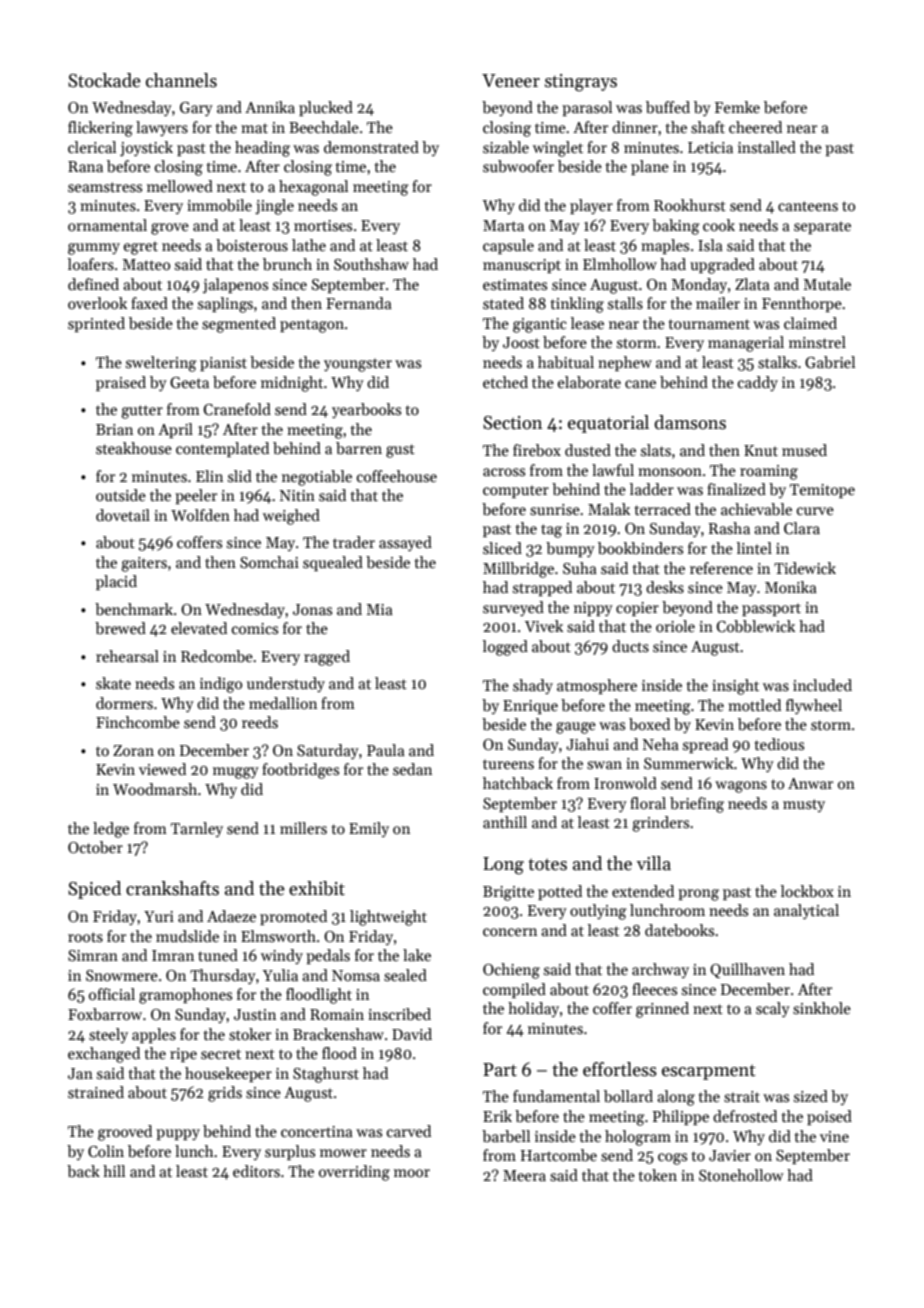 Image resolution: width=924 pixels, height=1308 pixels. What do you see at coordinates (312, 609) in the screenshot?
I see `Jonas` at bounding box center [312, 609].
